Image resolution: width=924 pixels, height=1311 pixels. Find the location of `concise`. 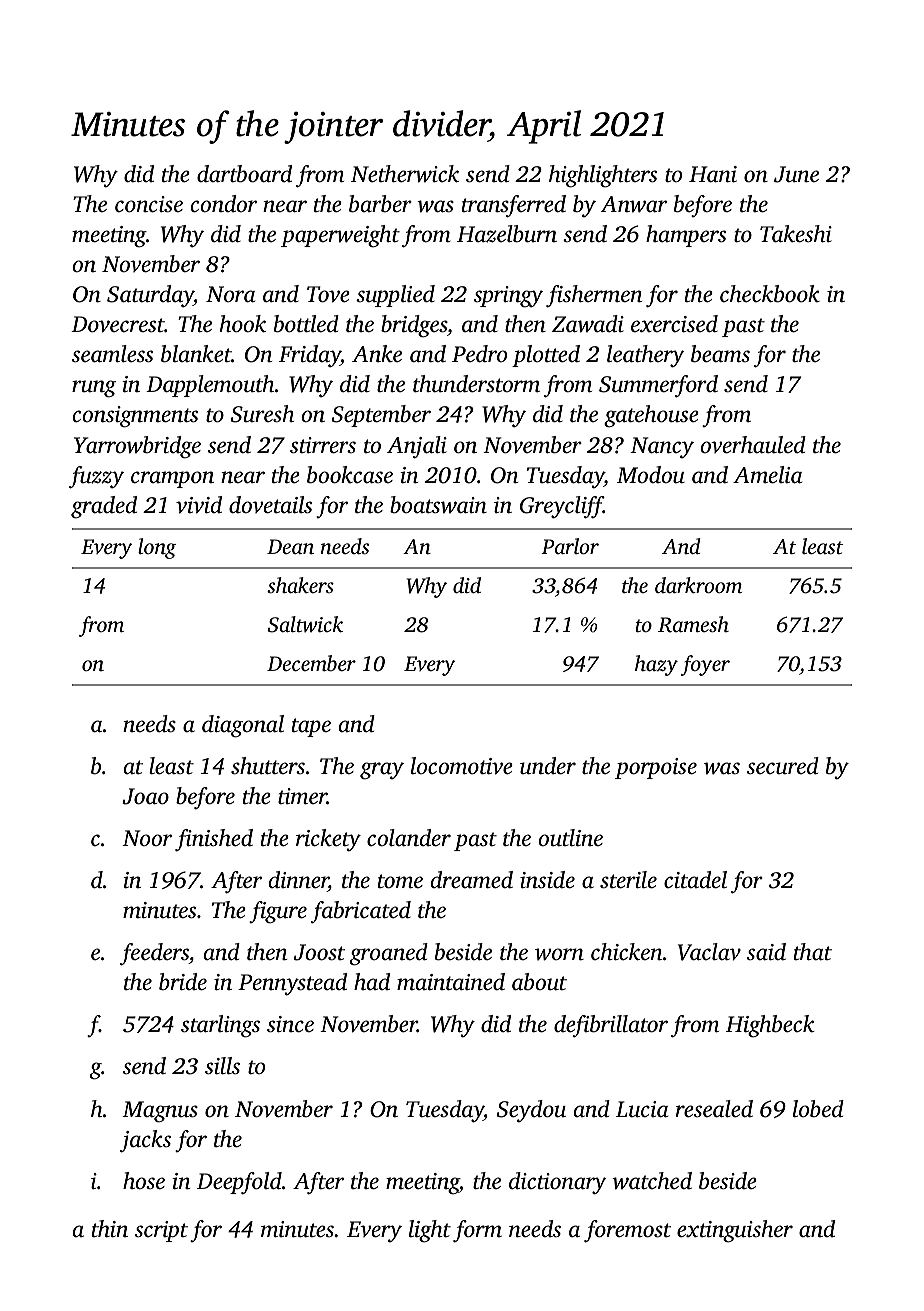

concise is located at coordinates (149, 204).
